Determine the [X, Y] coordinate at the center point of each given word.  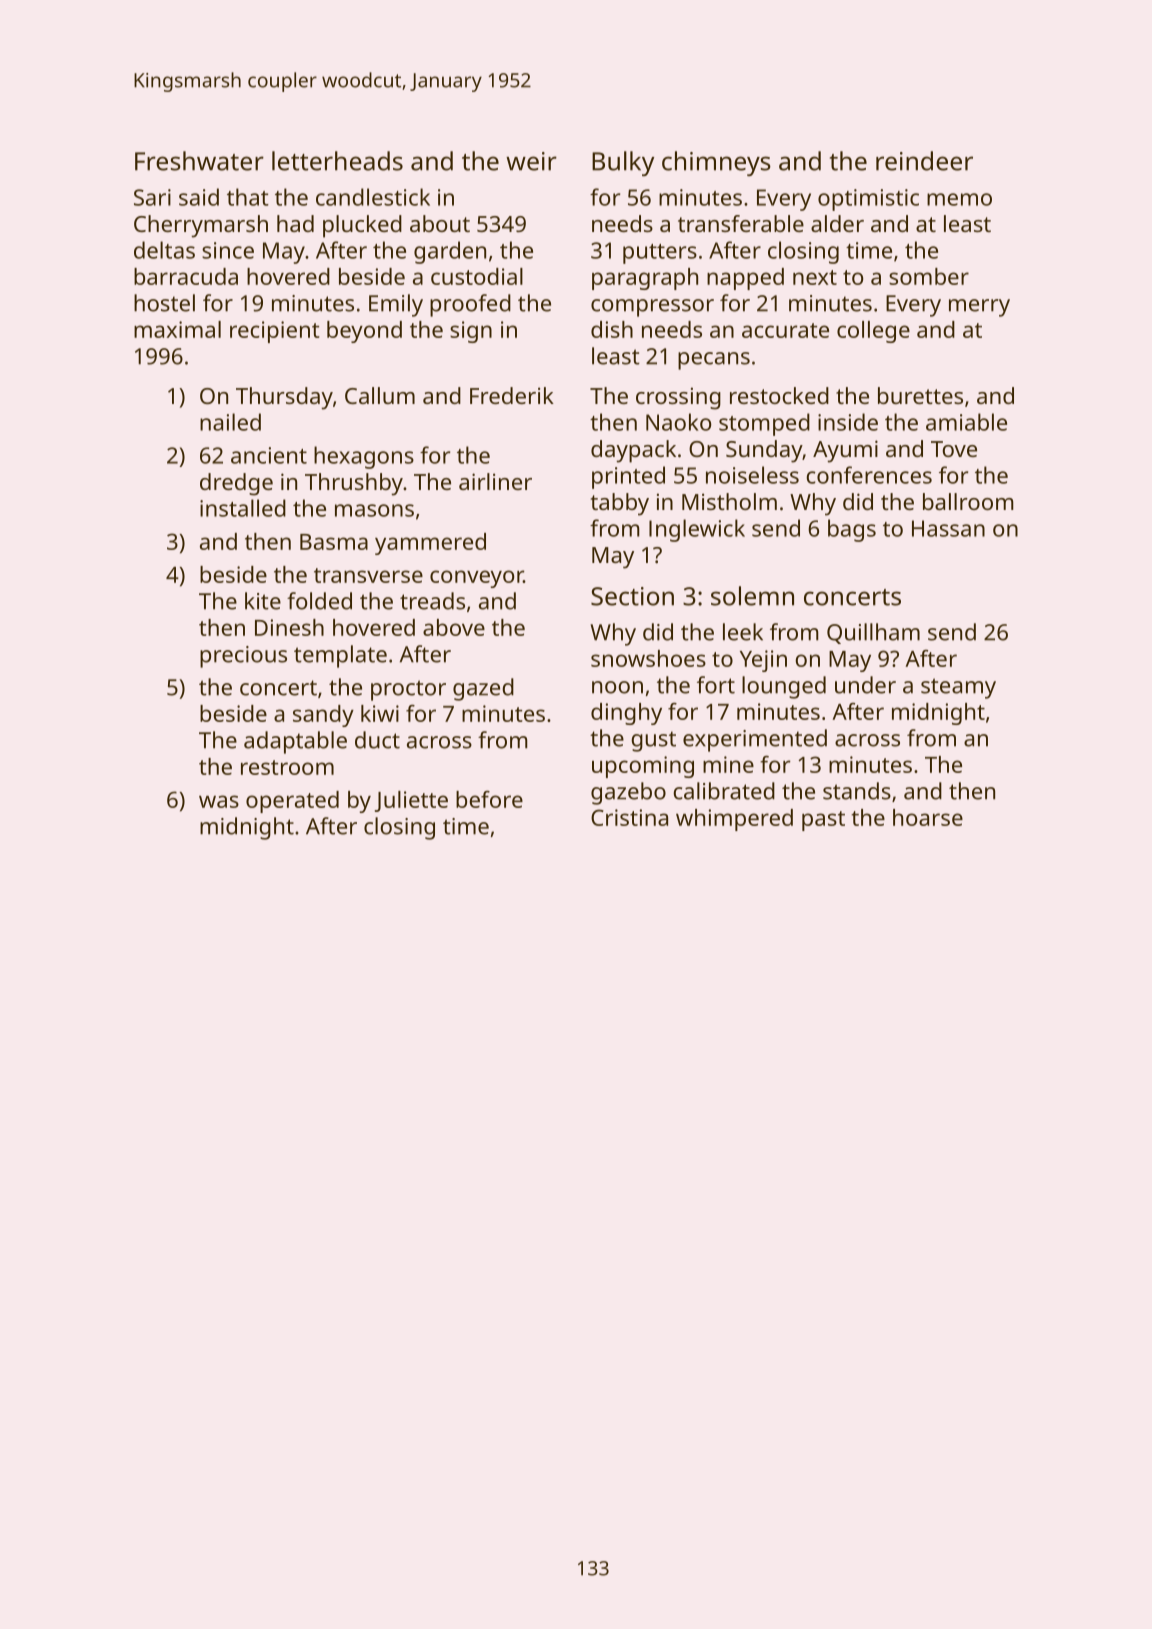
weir [531, 161]
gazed [483, 689]
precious [243, 657]
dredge [236, 484]
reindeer [924, 161]
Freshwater [199, 161]
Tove [954, 449]
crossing [678, 398]
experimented [755, 740]
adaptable [295, 742]
